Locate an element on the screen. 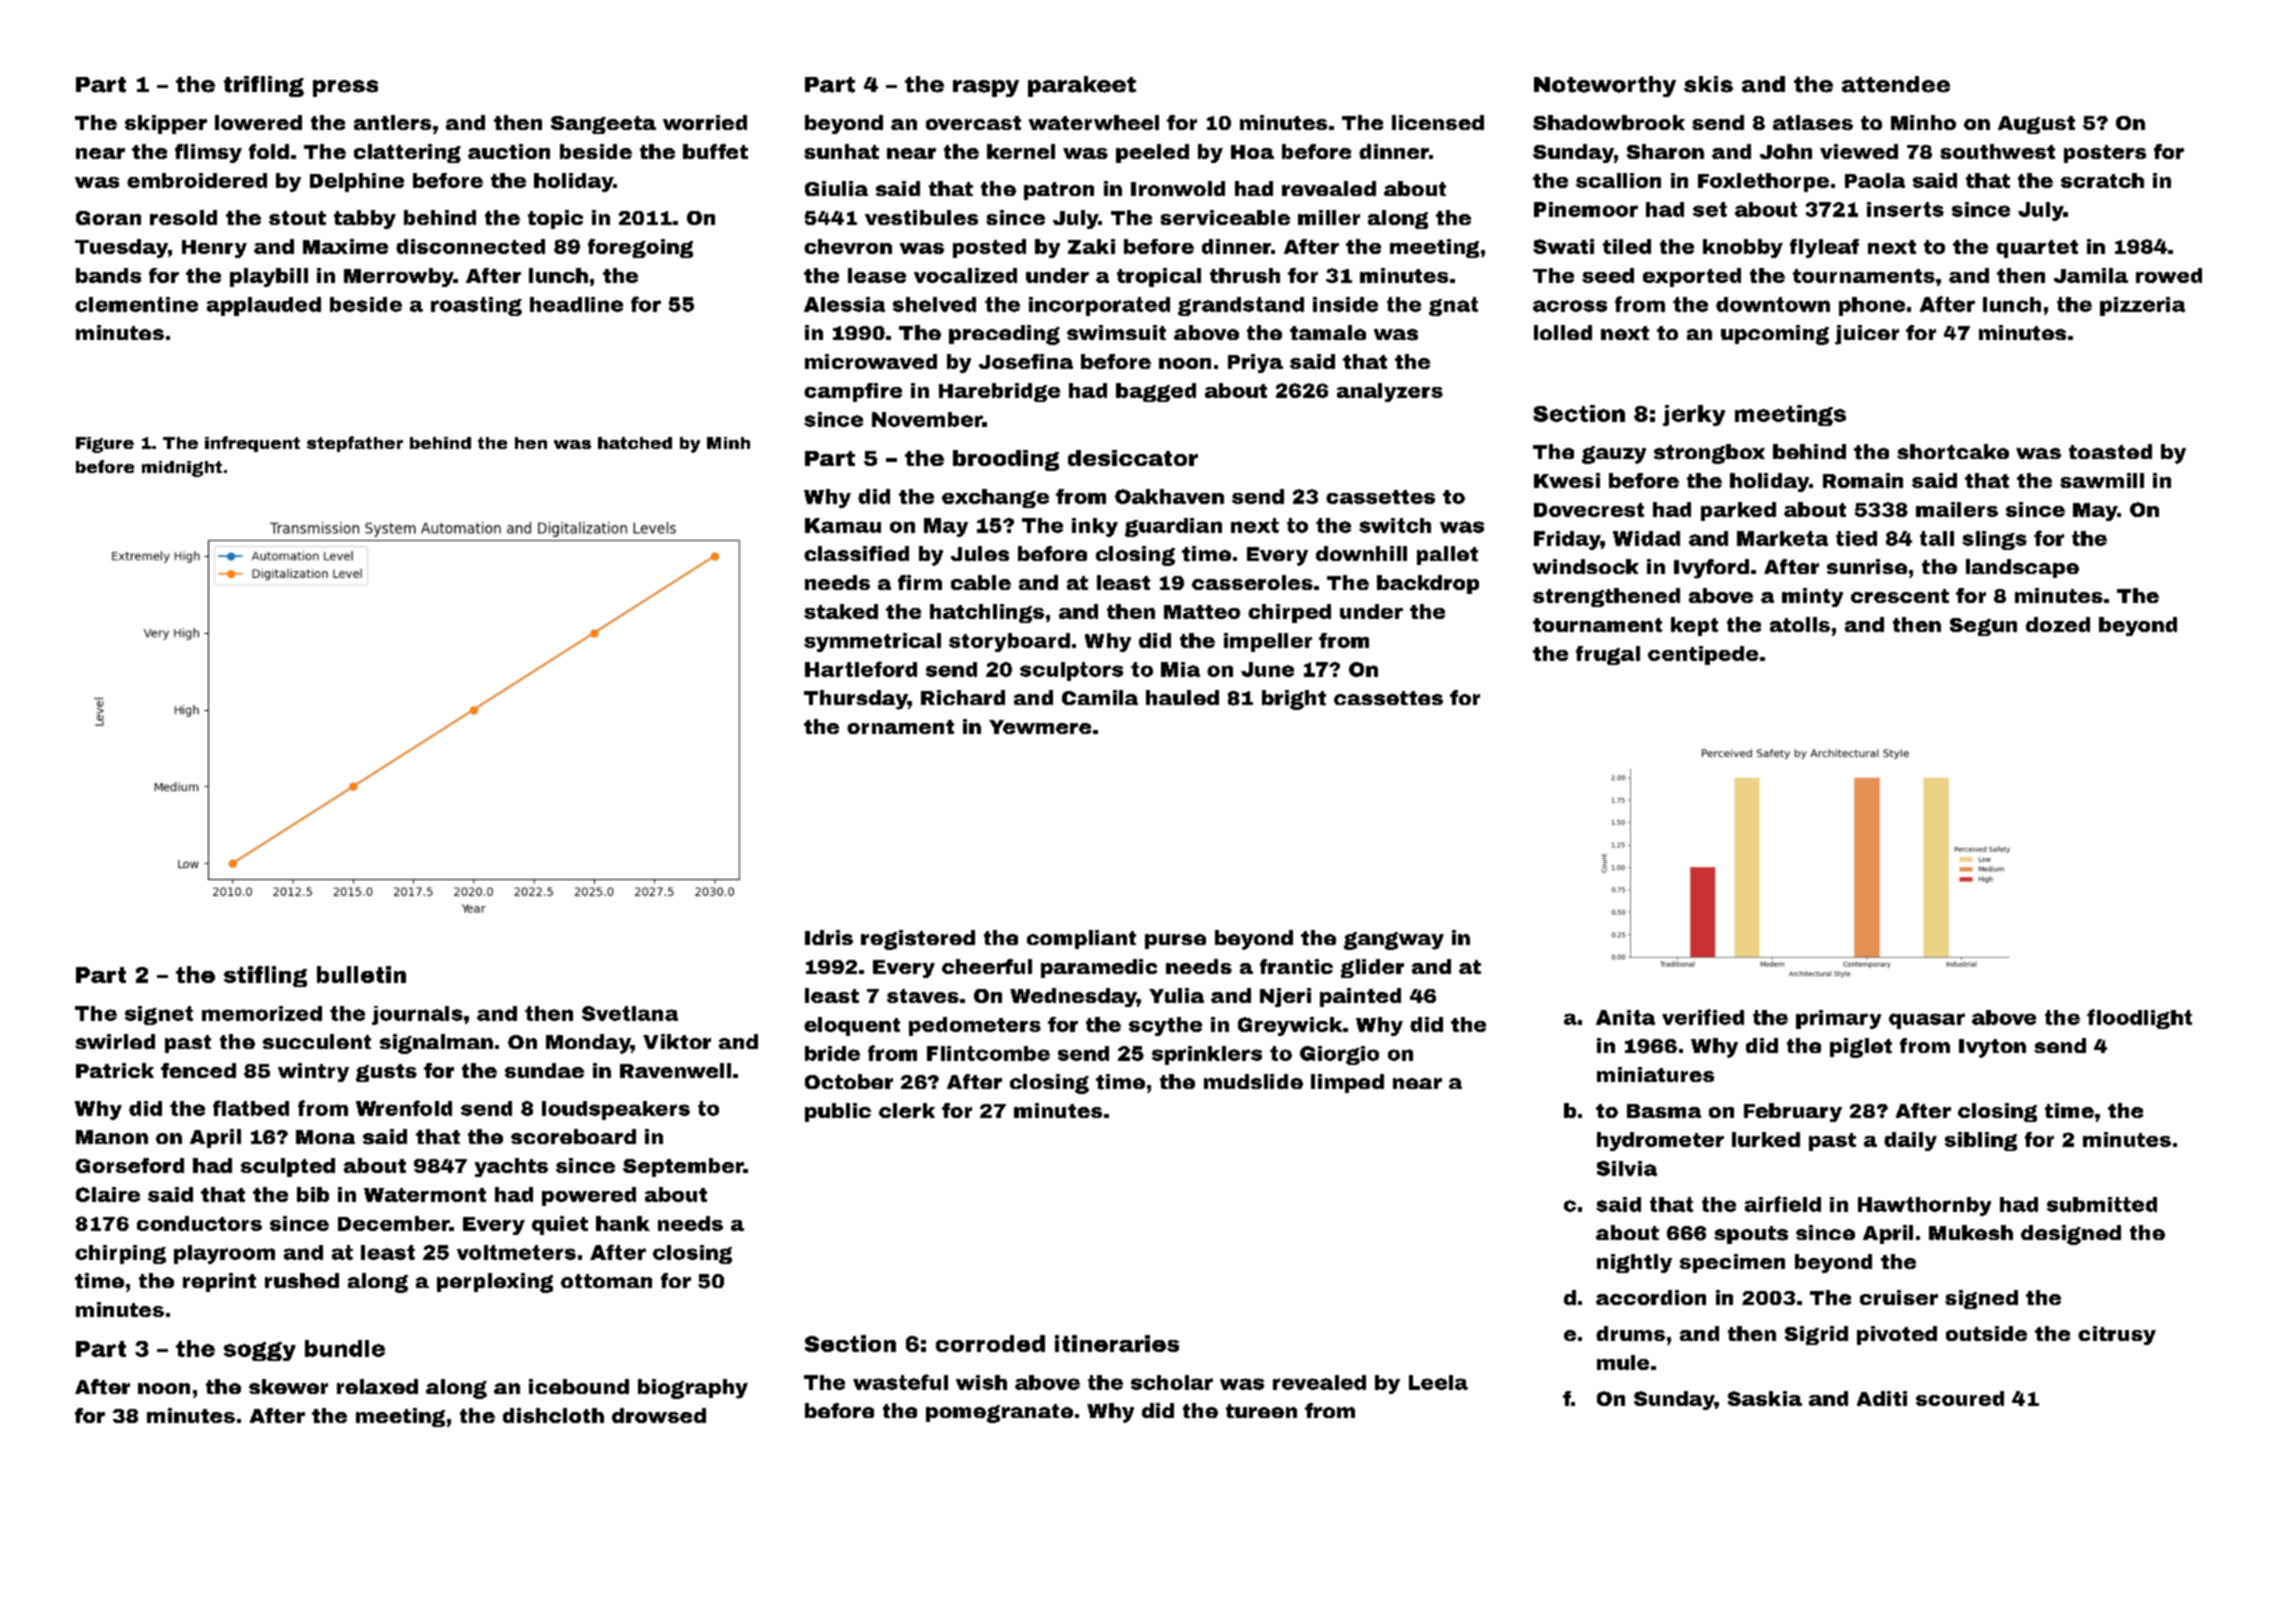  midnight is located at coordinates (182, 469).
